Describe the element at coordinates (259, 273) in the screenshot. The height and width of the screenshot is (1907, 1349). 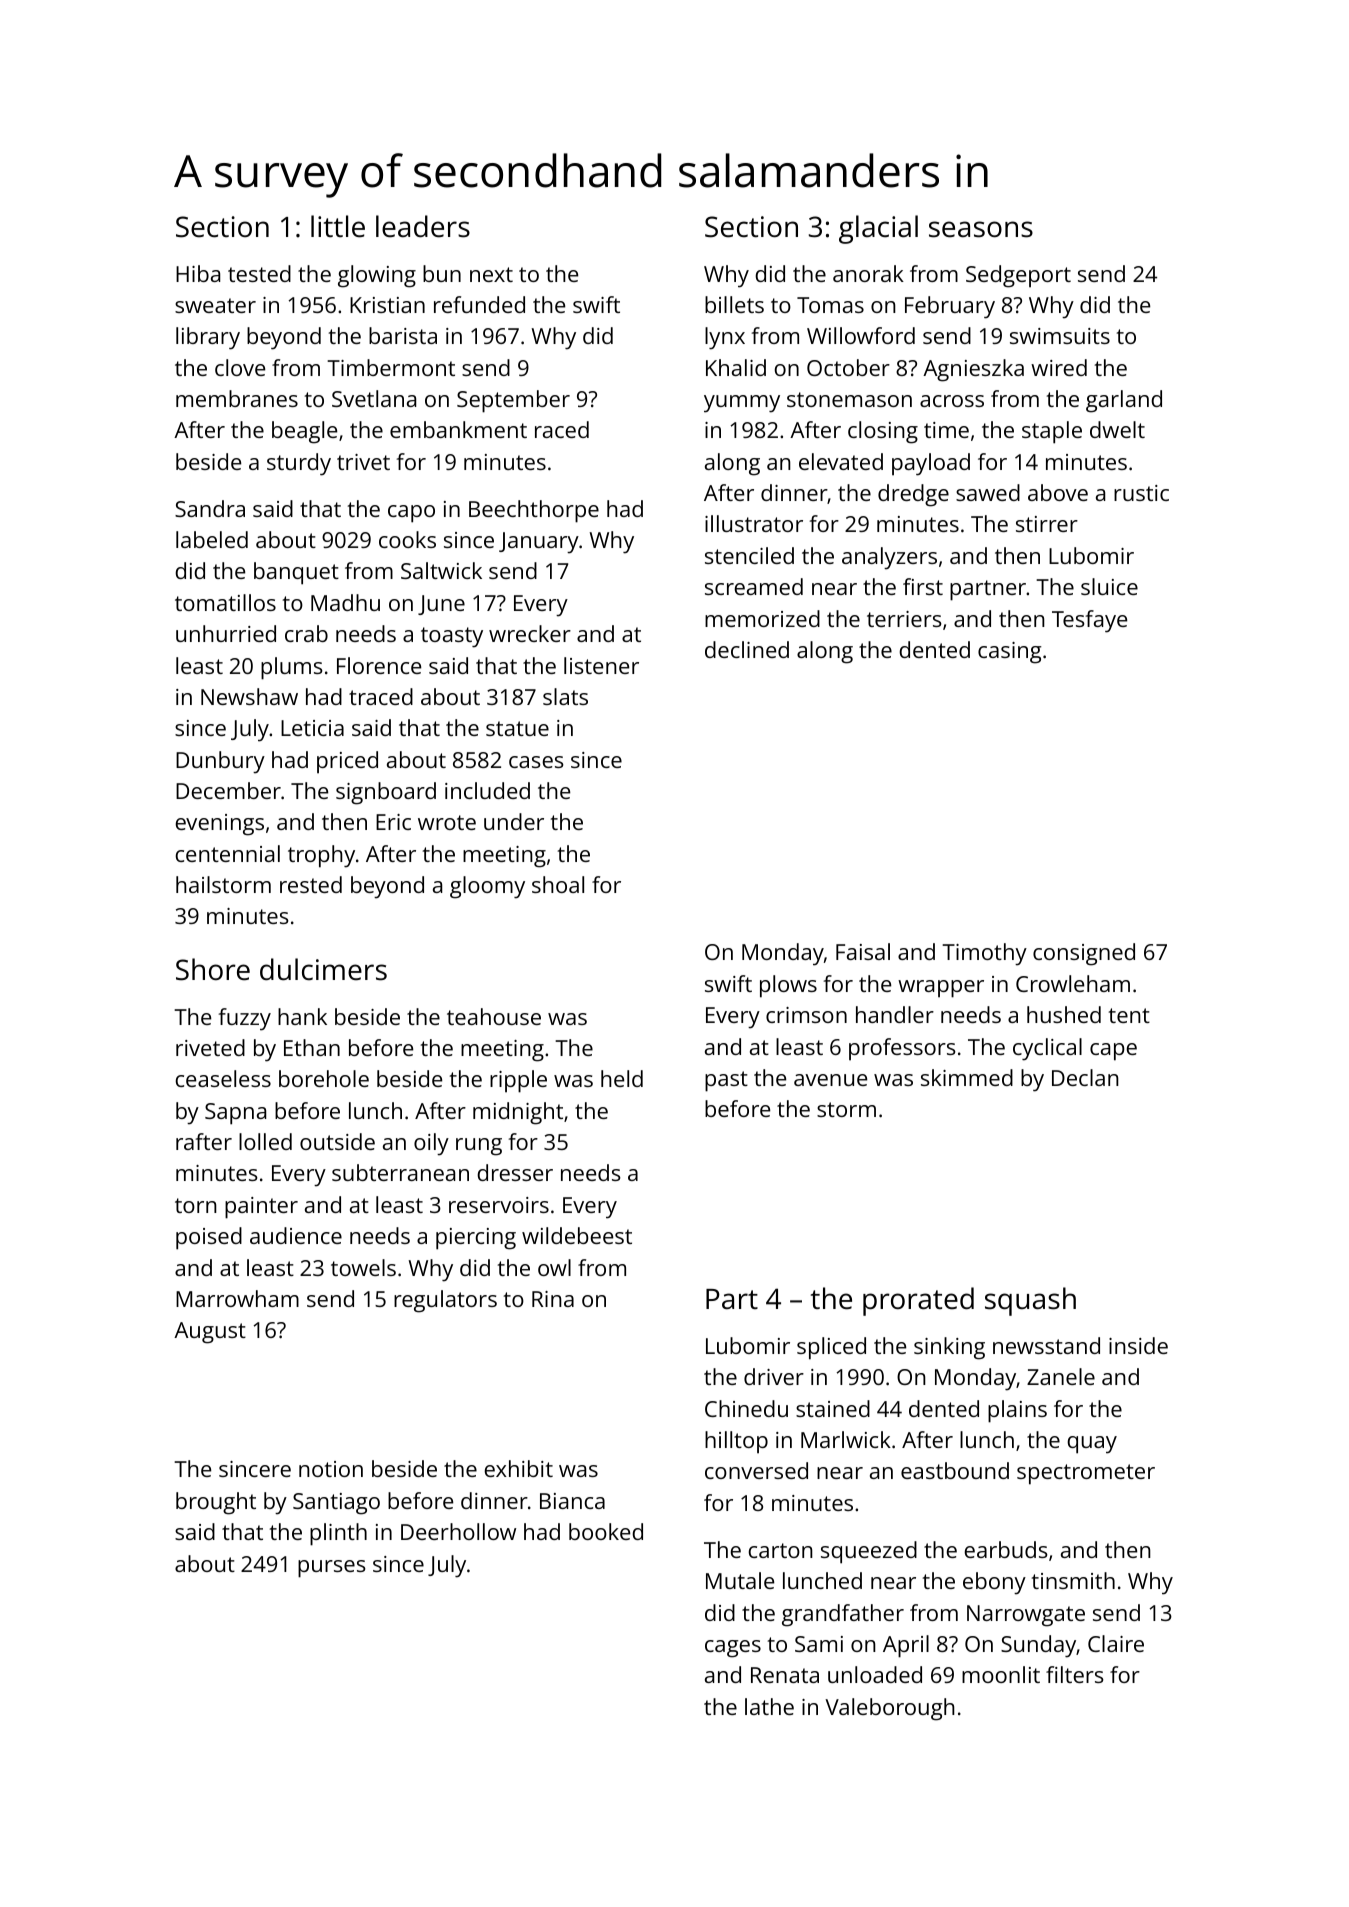
I see `tested` at that location.
